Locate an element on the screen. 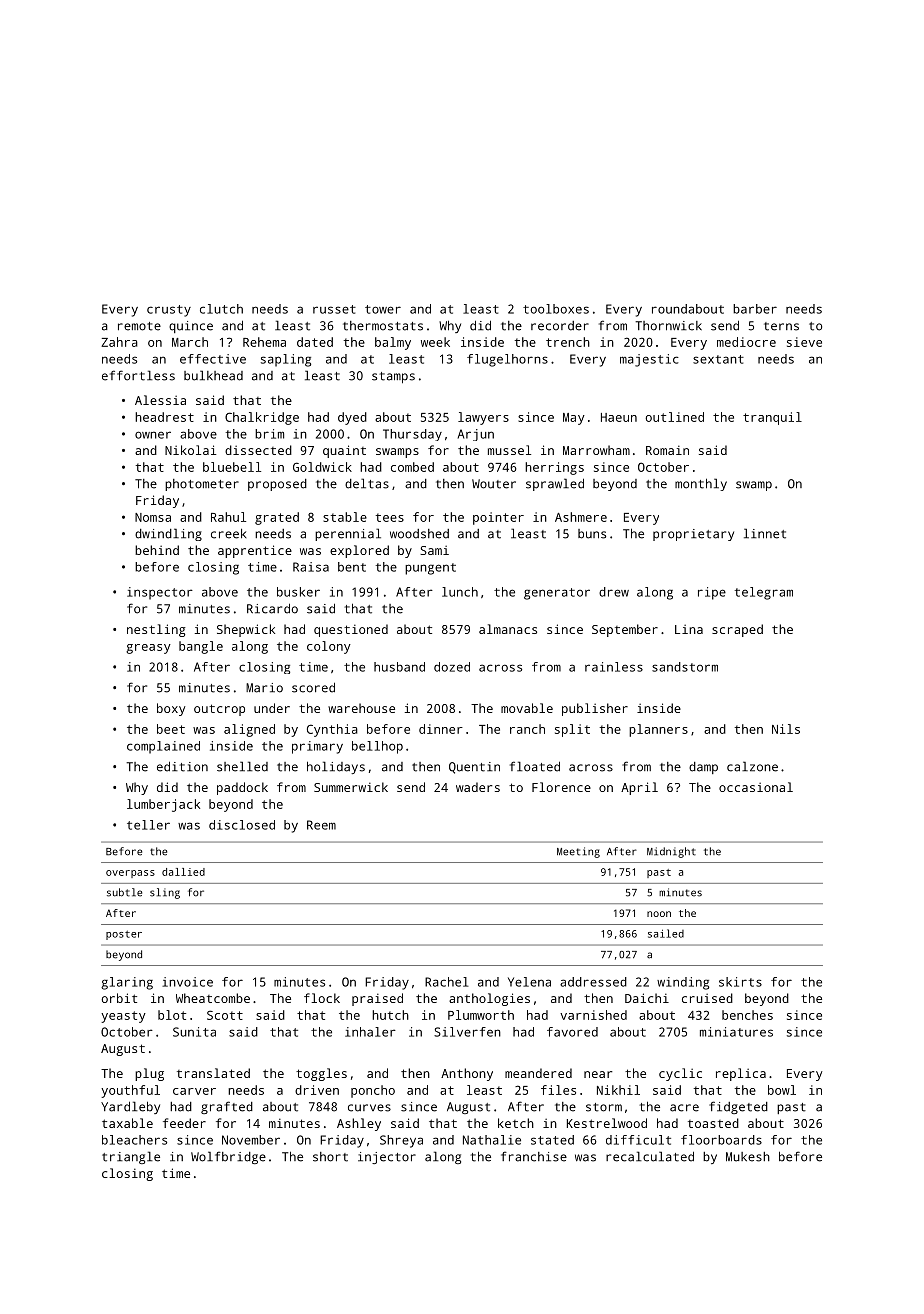 Image resolution: width=924 pixels, height=1314 pixels. clutch is located at coordinates (221, 309).
